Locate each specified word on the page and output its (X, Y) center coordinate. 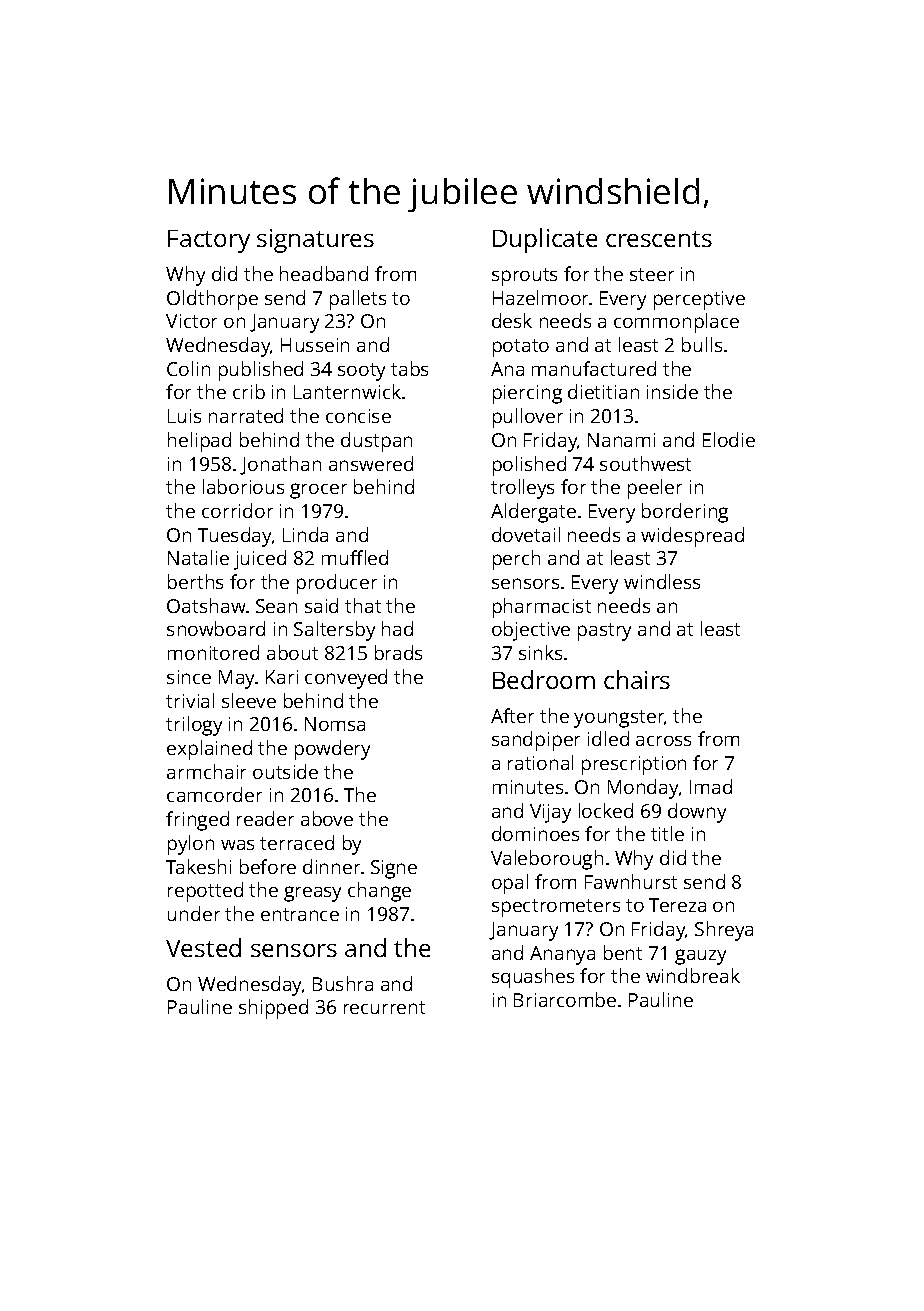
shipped (273, 1009)
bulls (702, 344)
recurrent (384, 1007)
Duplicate (545, 240)
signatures (315, 241)
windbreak (693, 975)
